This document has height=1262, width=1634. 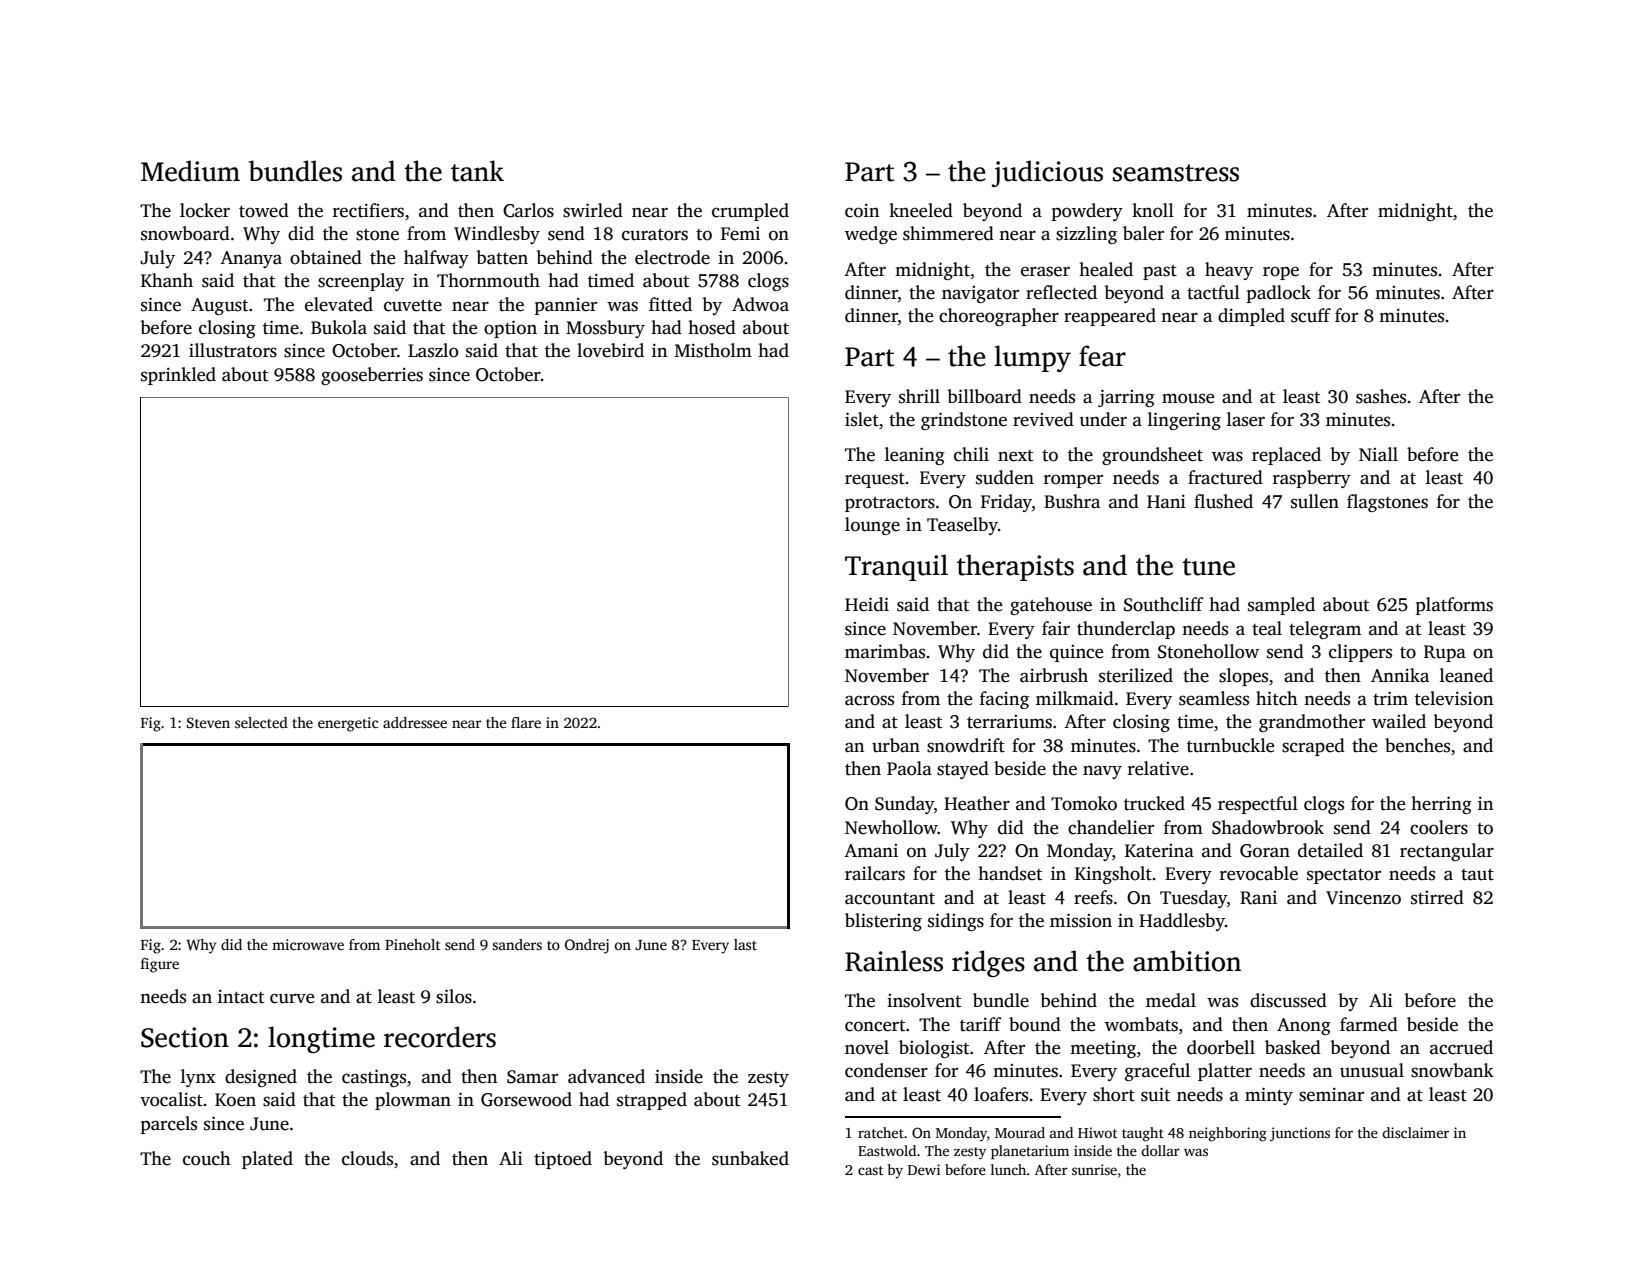 What do you see at coordinates (308, 944) in the document?
I see `microwave` at bounding box center [308, 944].
